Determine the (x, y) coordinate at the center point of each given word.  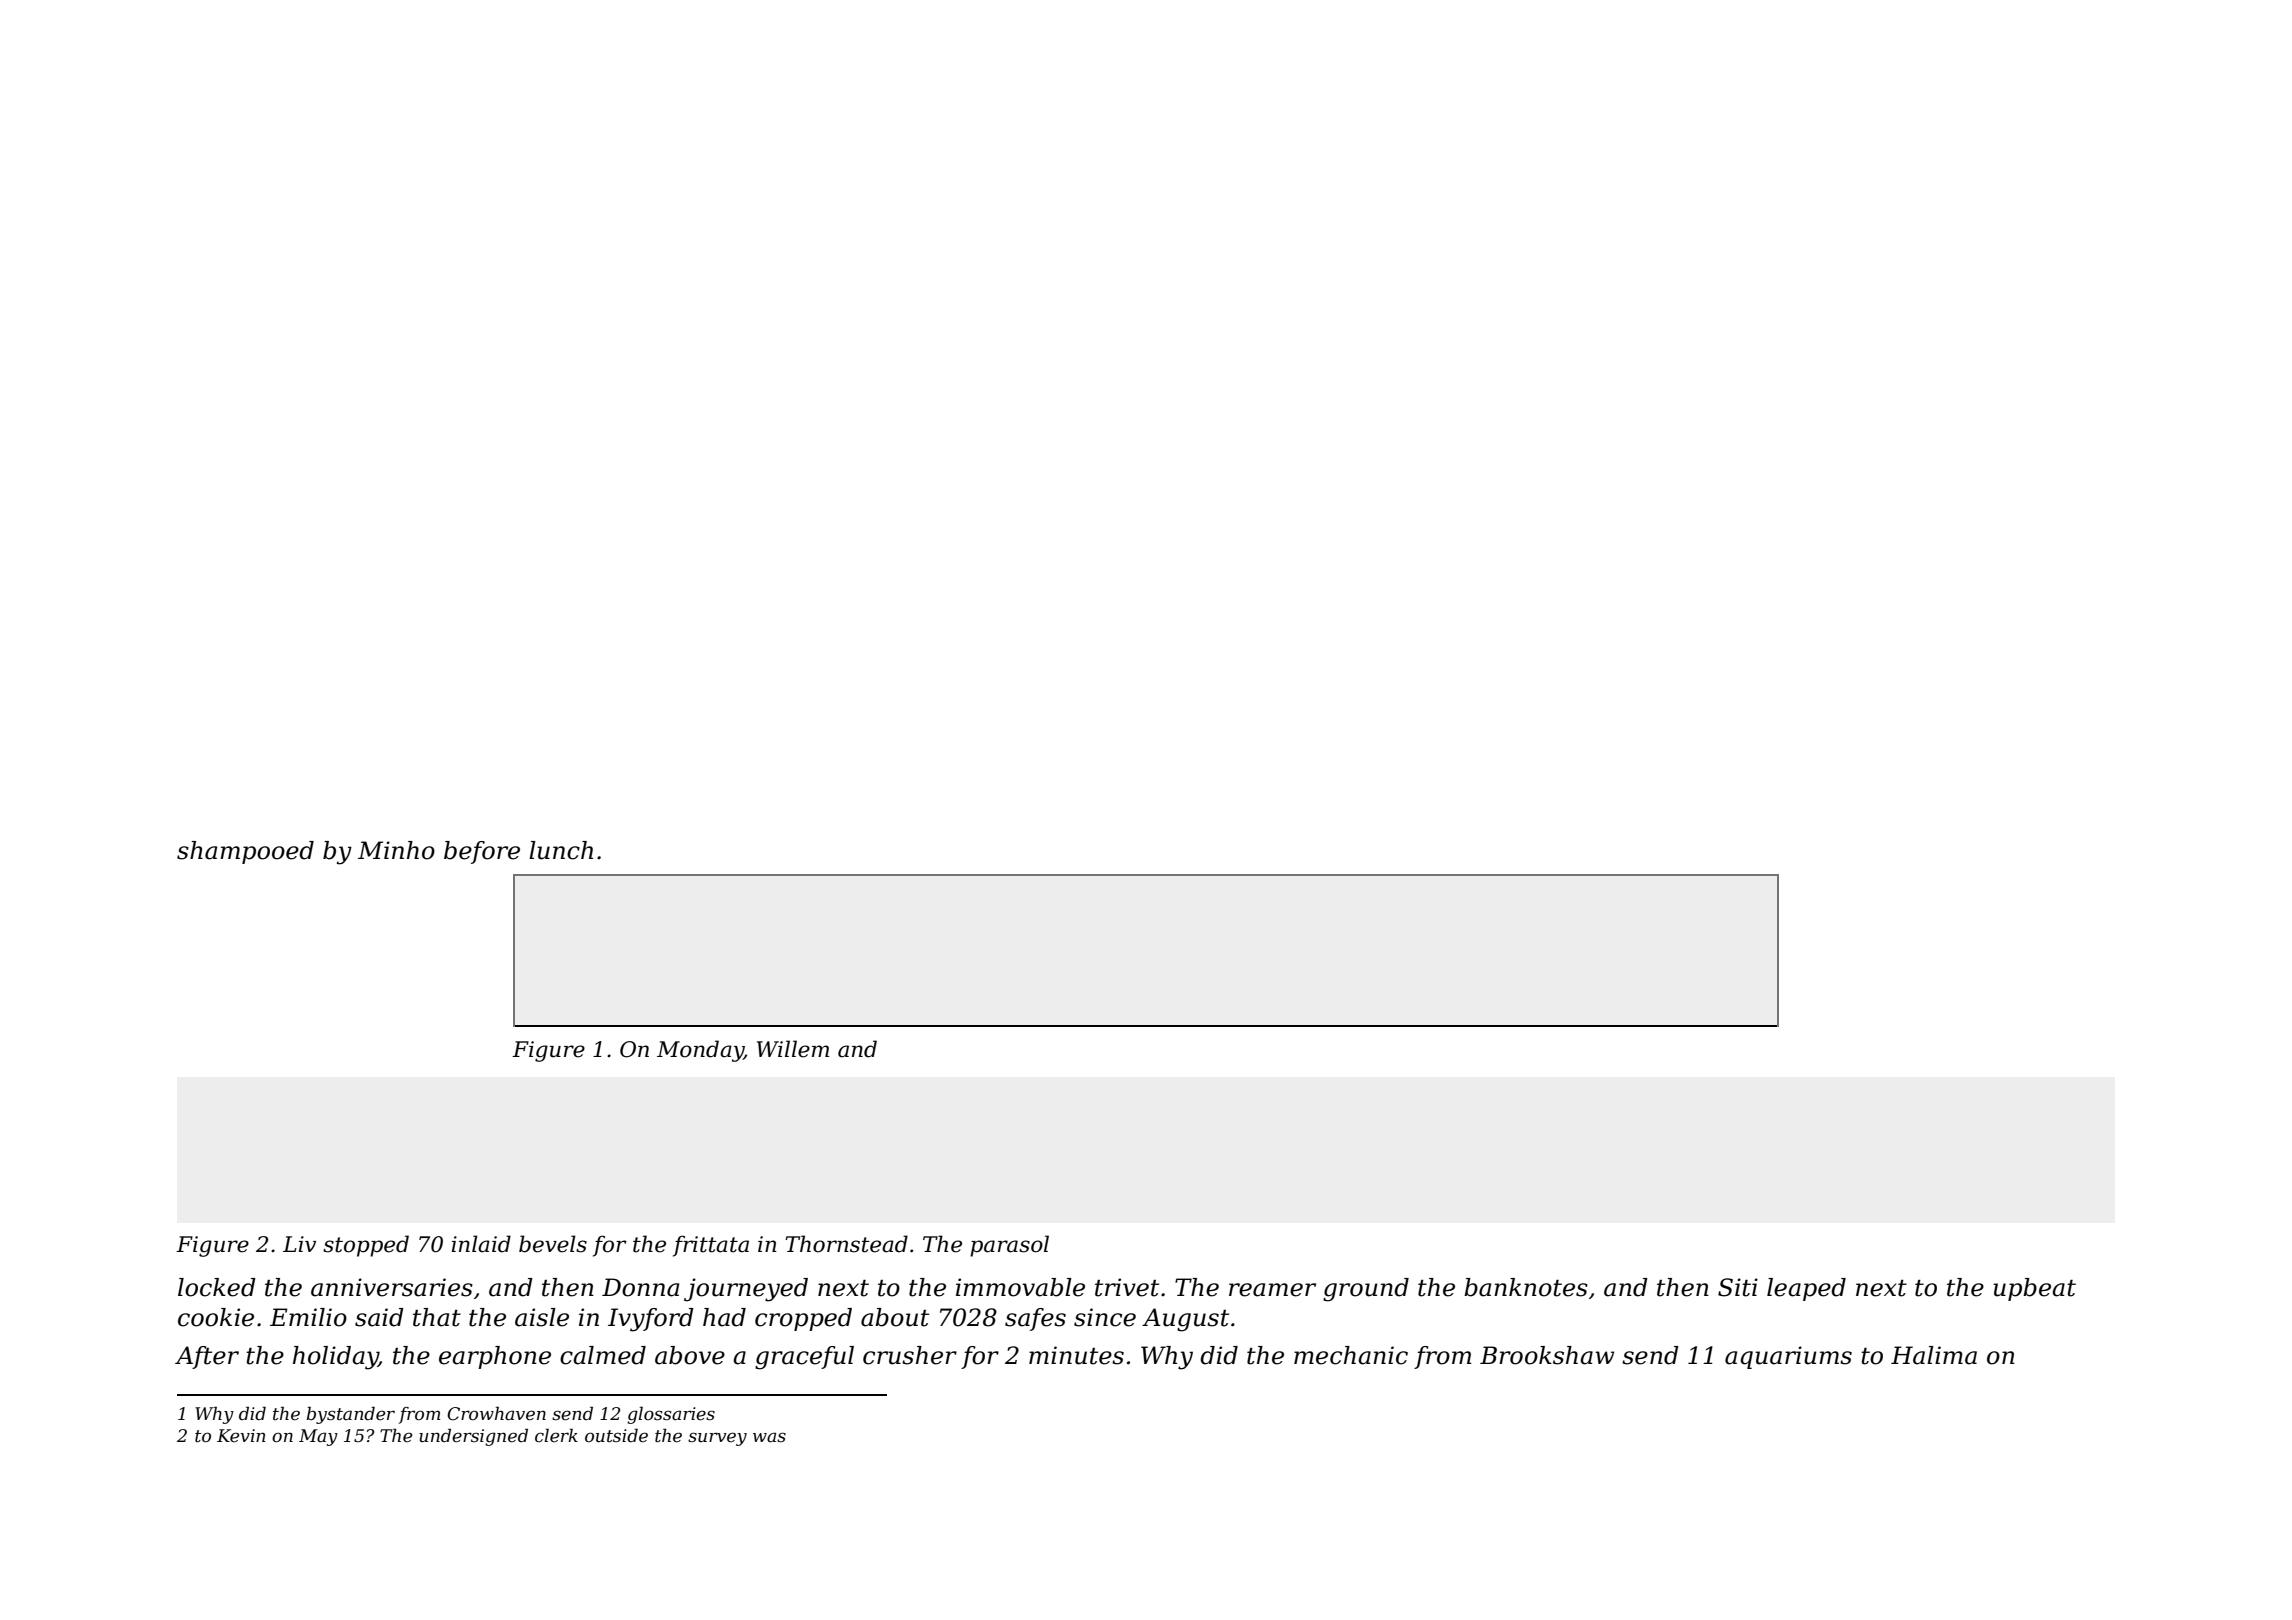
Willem (793, 1049)
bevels (553, 1244)
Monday (700, 1051)
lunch (561, 850)
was (769, 1437)
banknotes (1526, 1287)
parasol (1009, 1246)
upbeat (2034, 1289)
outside (616, 1435)
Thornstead (846, 1244)
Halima (1934, 1355)
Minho (396, 850)
